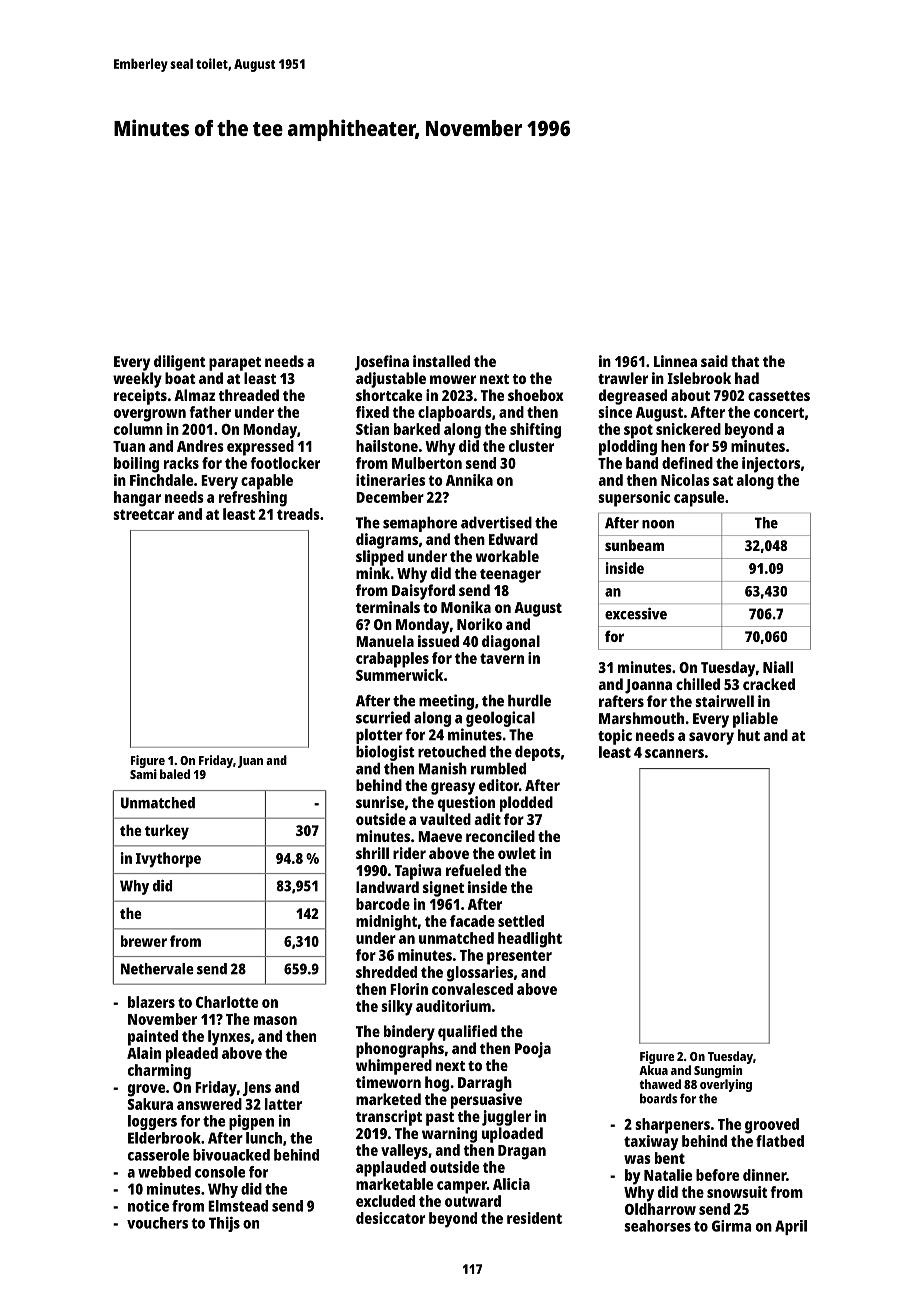 The width and height of the image is (924, 1308). Describe the element at coordinates (529, 700) in the image. I see `hurdle` at that location.
